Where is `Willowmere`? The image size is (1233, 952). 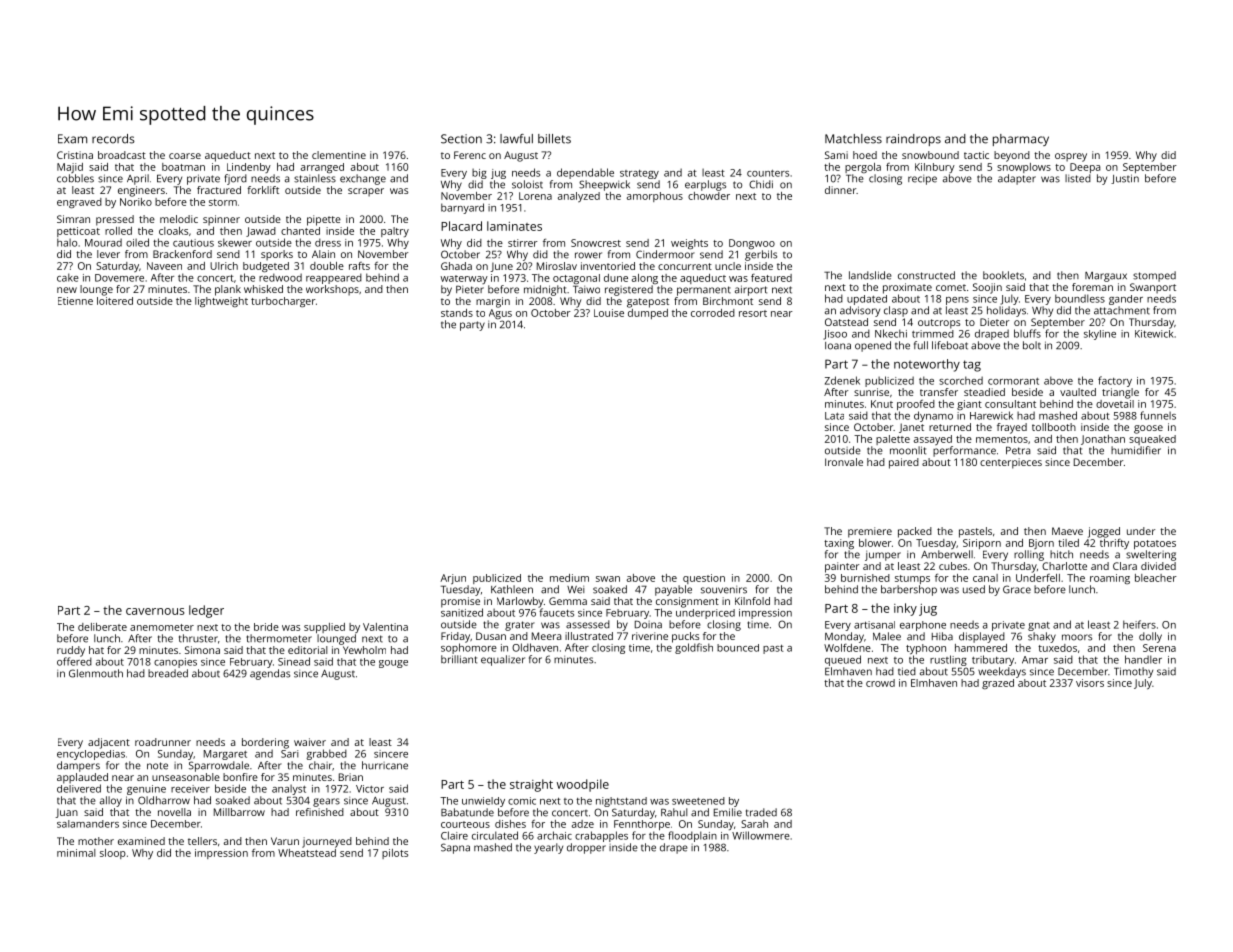 Willowmere is located at coordinates (761, 835).
